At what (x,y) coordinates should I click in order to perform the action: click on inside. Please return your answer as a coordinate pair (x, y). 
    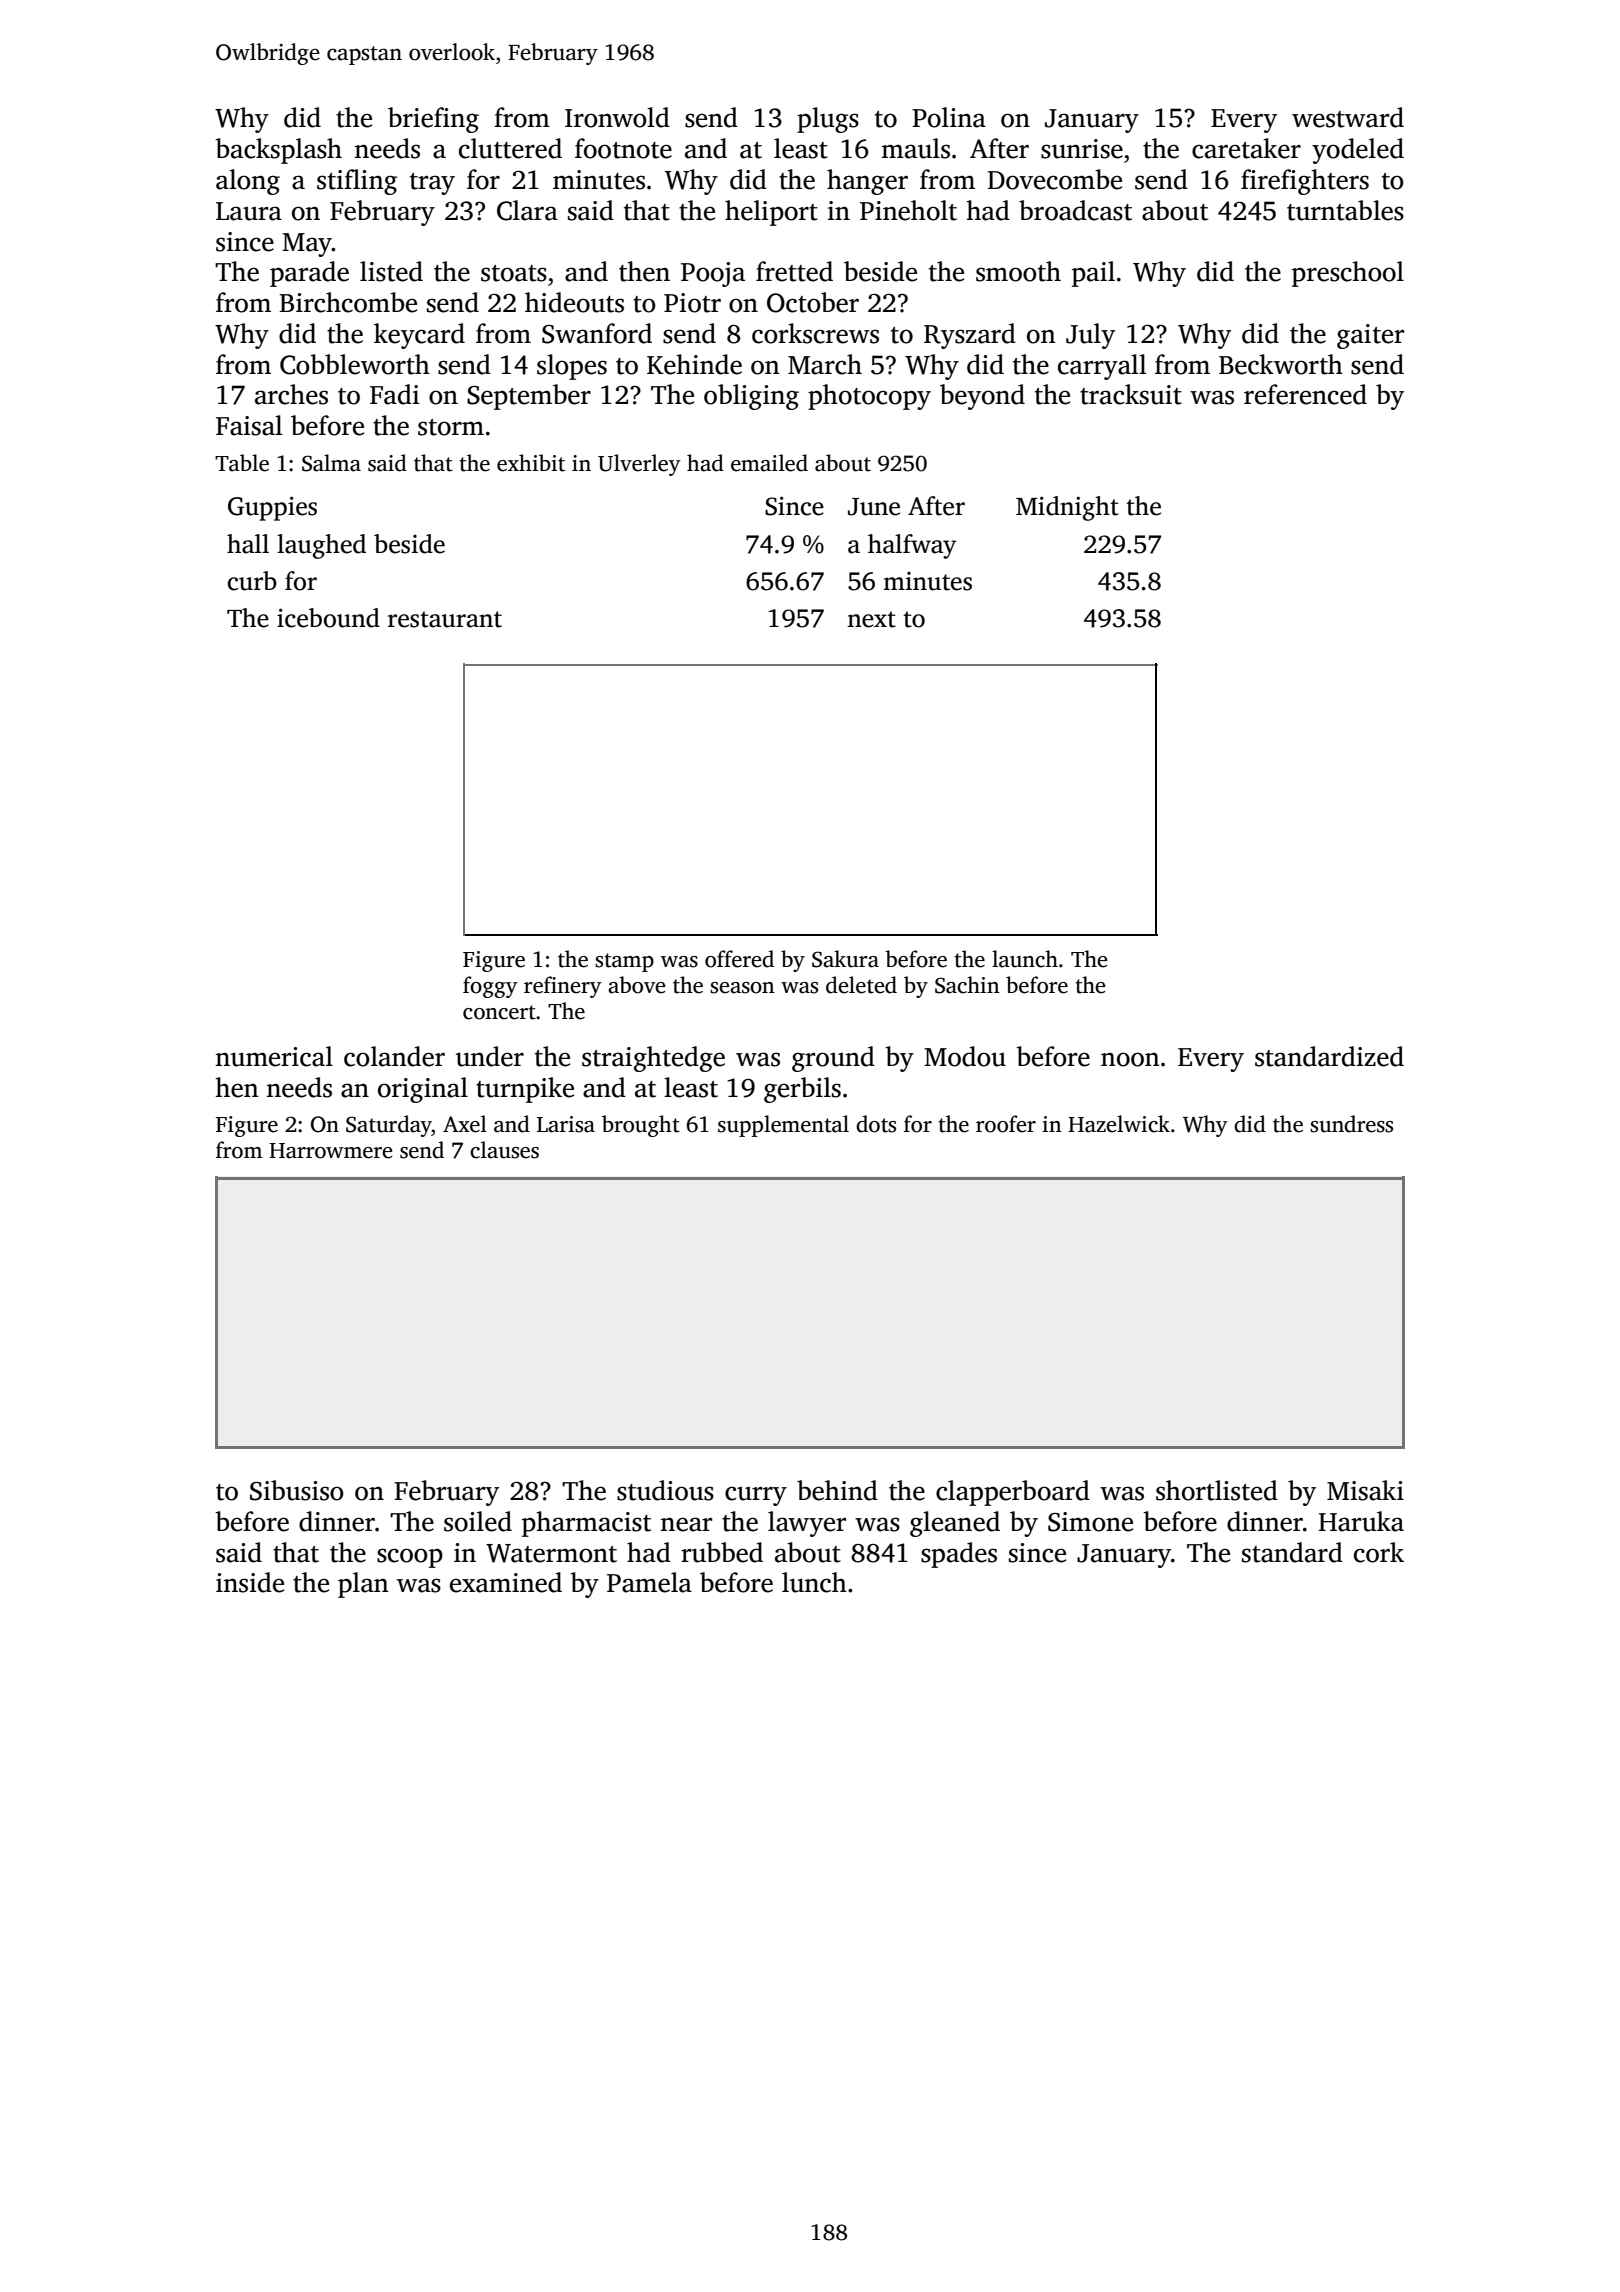
    Looking at the image, I should click on (250, 1582).
